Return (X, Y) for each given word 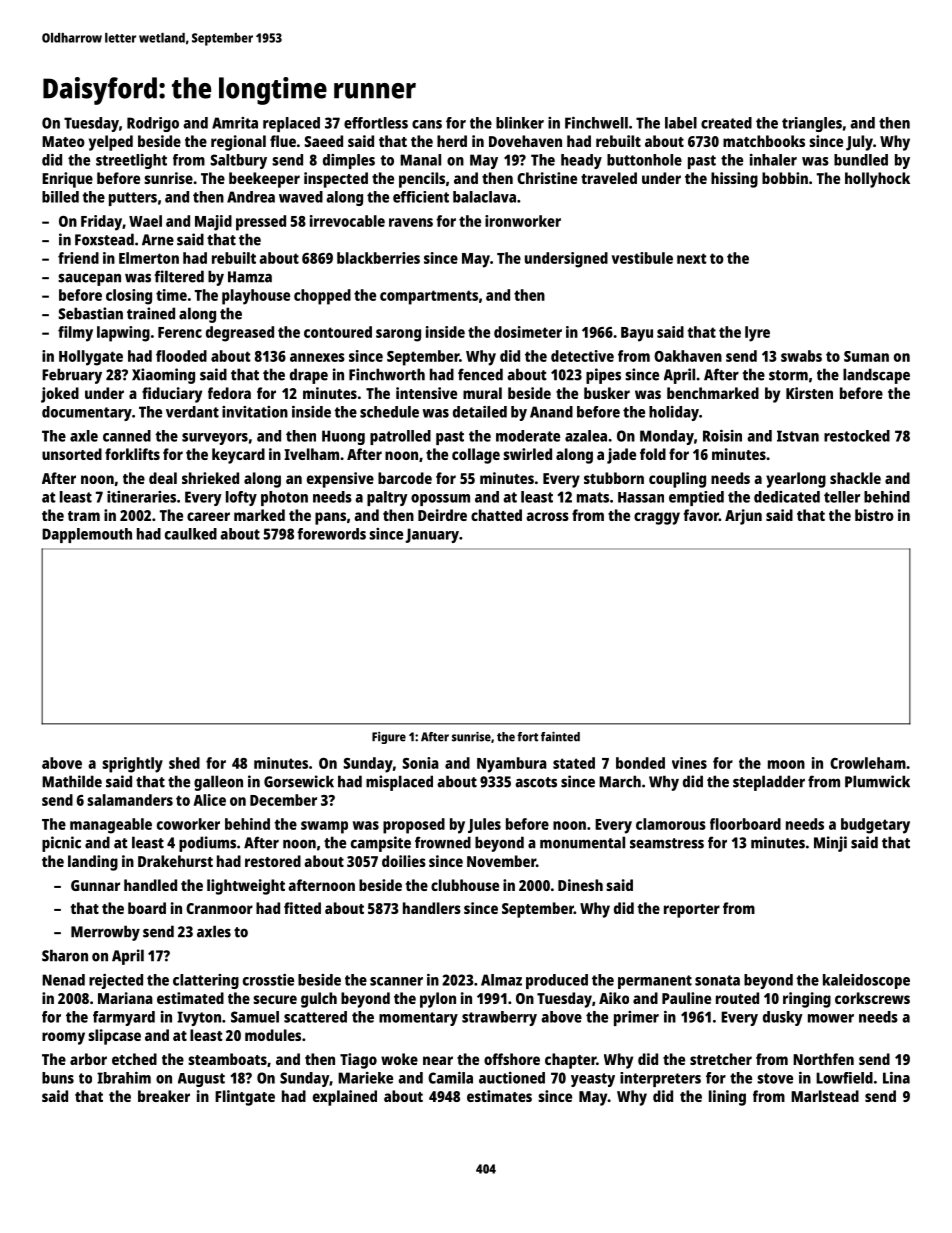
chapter (570, 1061)
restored (273, 861)
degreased (240, 334)
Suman (866, 356)
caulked (191, 534)
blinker (520, 123)
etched (134, 1059)
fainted (560, 737)
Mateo (63, 141)
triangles (812, 124)
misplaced (399, 783)
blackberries (378, 258)
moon (786, 764)
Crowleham (868, 763)
